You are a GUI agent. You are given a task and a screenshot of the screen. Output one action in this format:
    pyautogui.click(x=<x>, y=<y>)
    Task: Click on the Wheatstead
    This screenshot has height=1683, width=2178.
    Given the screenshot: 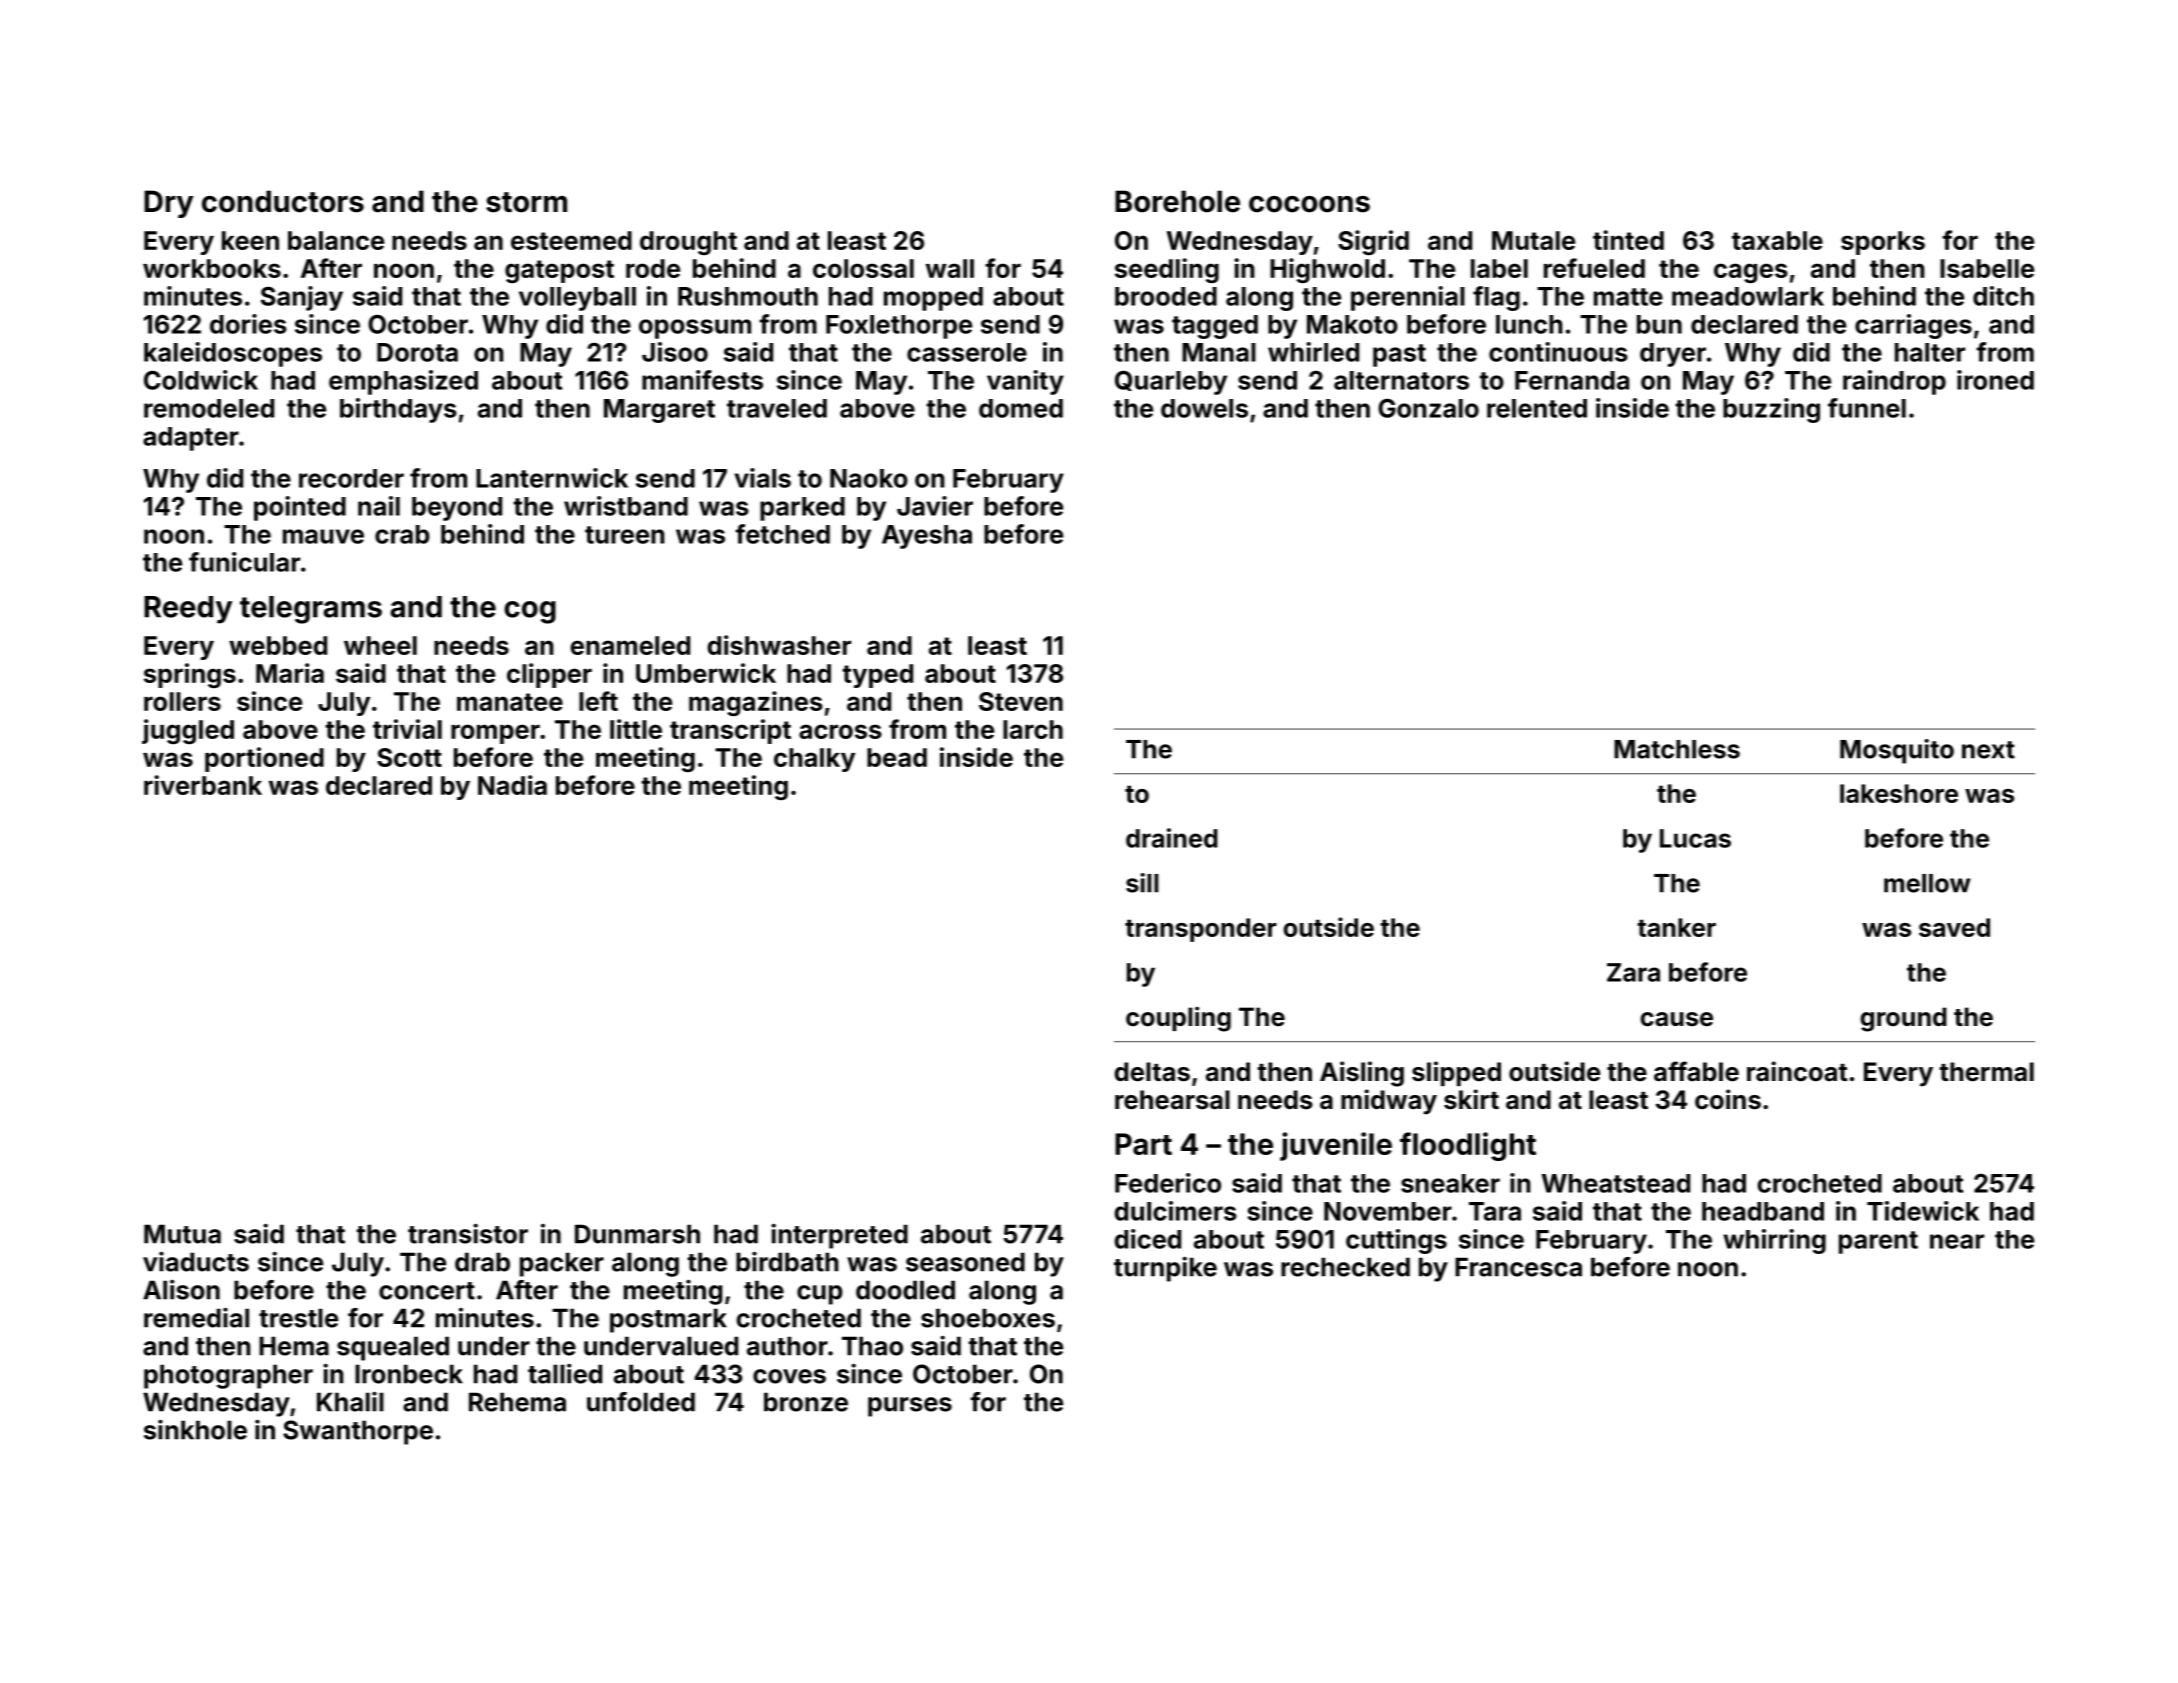 What is the action you would take?
    pyautogui.click(x=1615, y=1183)
